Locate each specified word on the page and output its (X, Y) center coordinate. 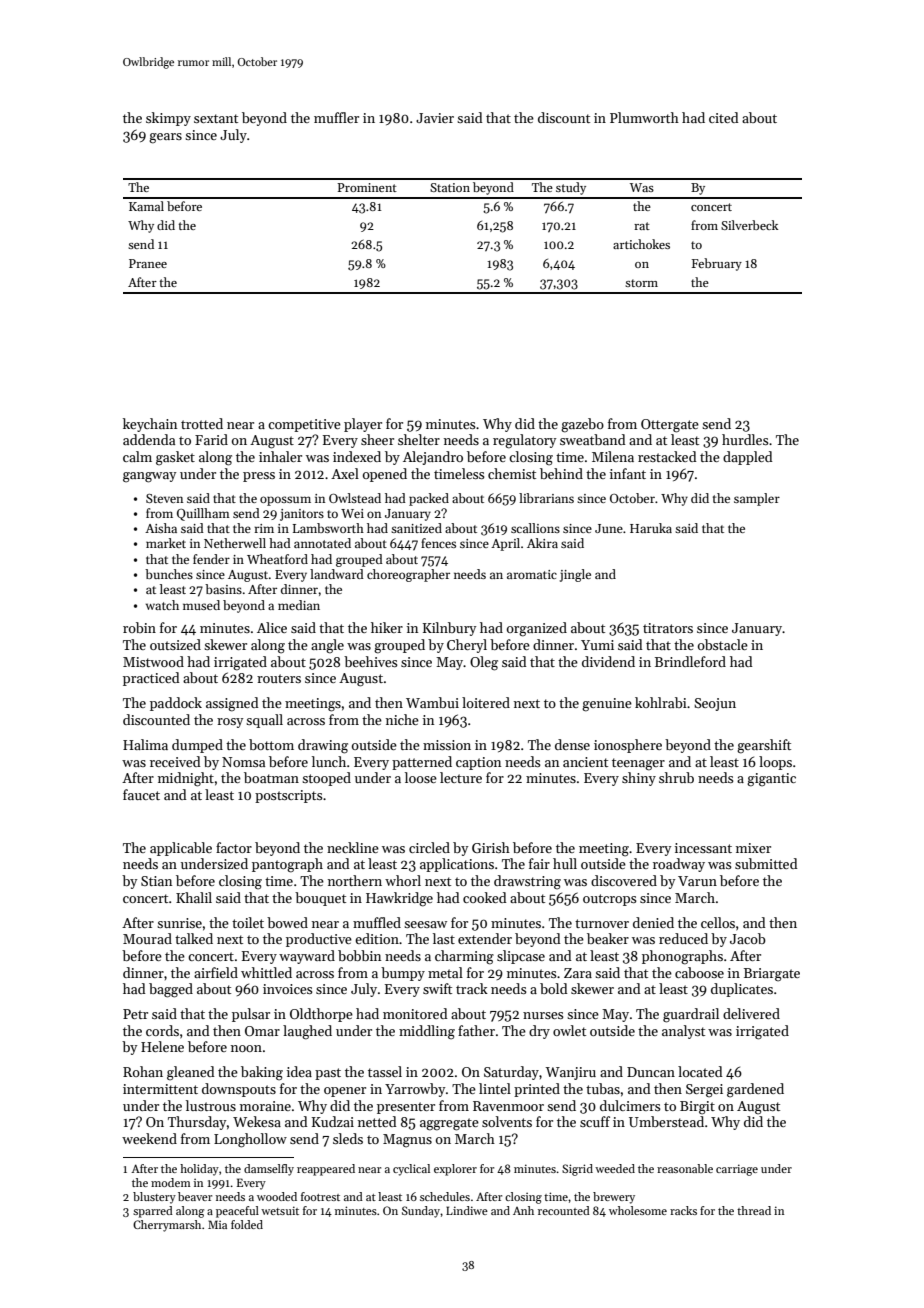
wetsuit (280, 1210)
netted (377, 1121)
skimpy (168, 119)
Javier (435, 118)
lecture (461, 777)
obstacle (723, 644)
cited (724, 117)
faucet (141, 794)
